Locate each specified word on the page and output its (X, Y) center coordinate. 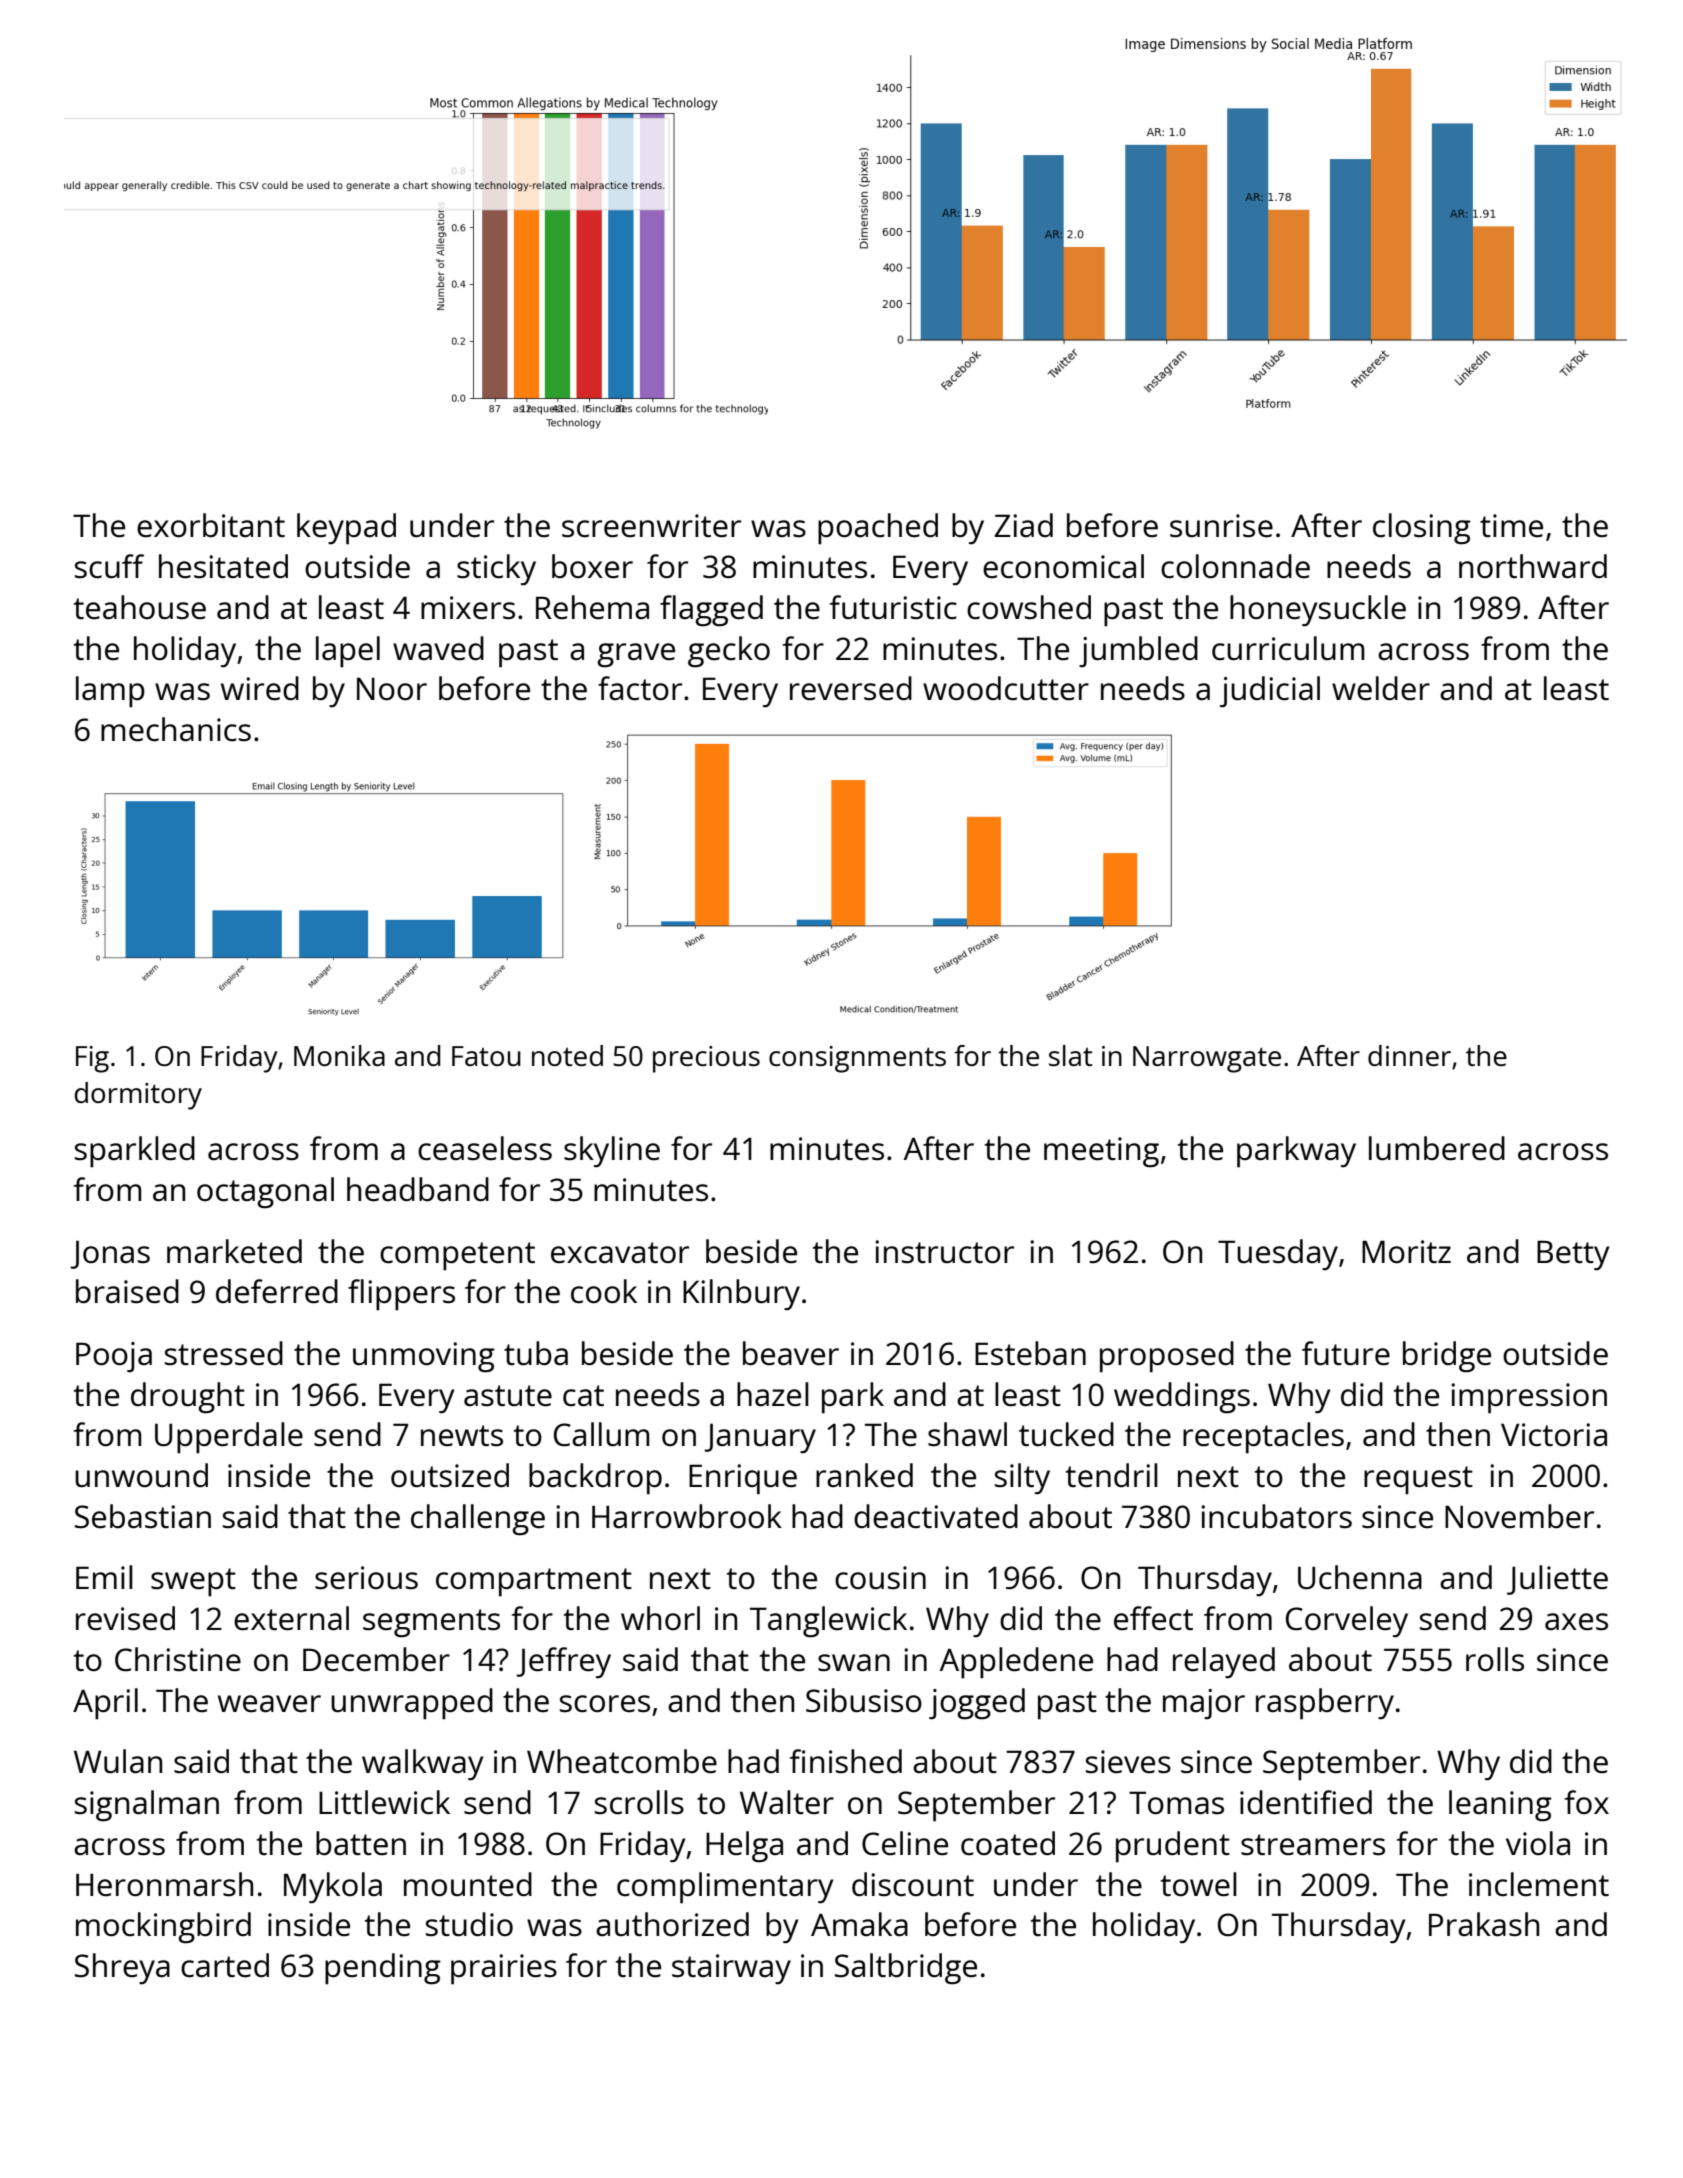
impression (1529, 1398)
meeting (1101, 1152)
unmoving (424, 1357)
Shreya (122, 1969)
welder (1381, 688)
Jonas (110, 1254)
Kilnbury (741, 1295)
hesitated (223, 566)
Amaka (859, 1924)
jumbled (1138, 652)
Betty (1573, 1255)
